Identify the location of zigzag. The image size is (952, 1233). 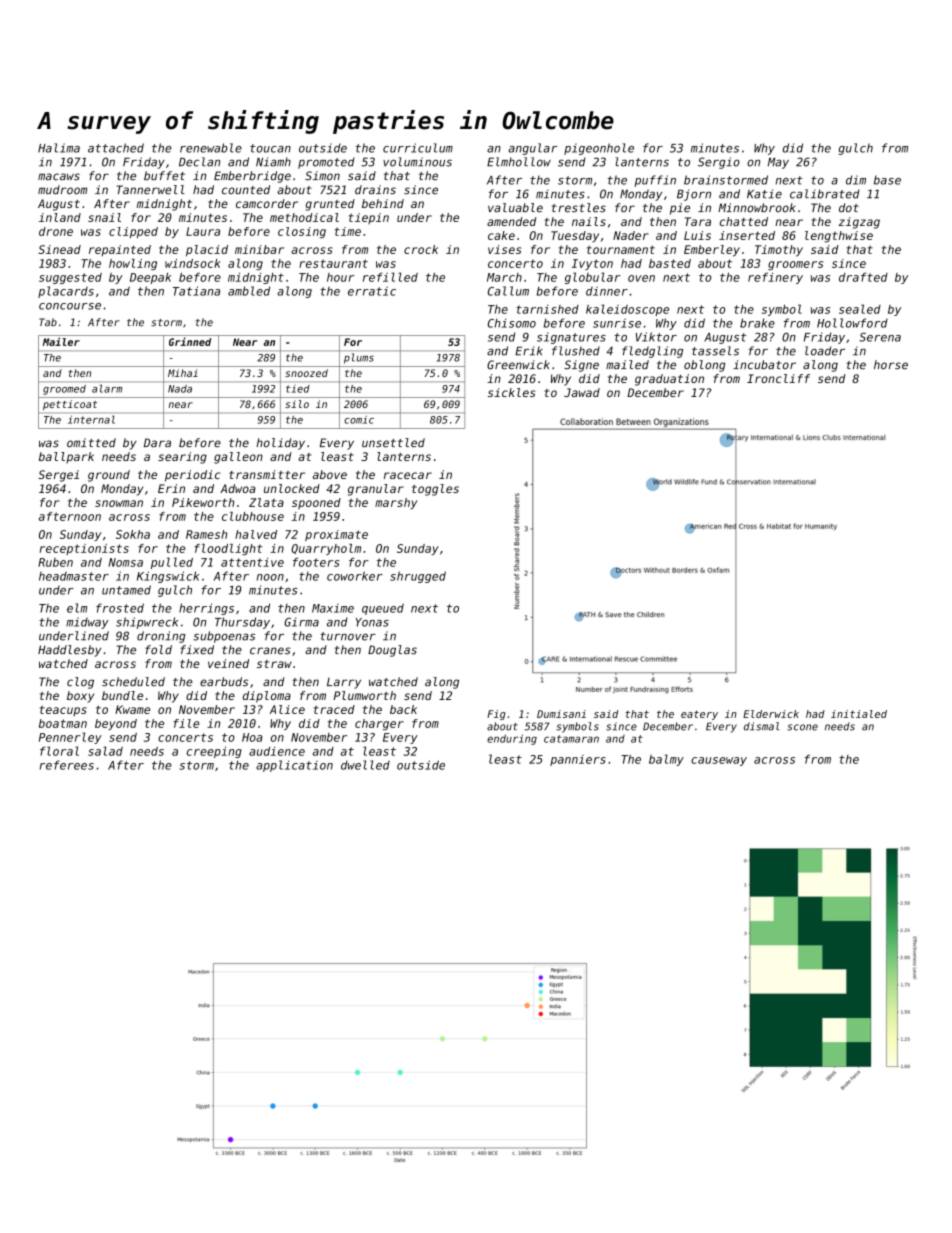
(859, 223).
